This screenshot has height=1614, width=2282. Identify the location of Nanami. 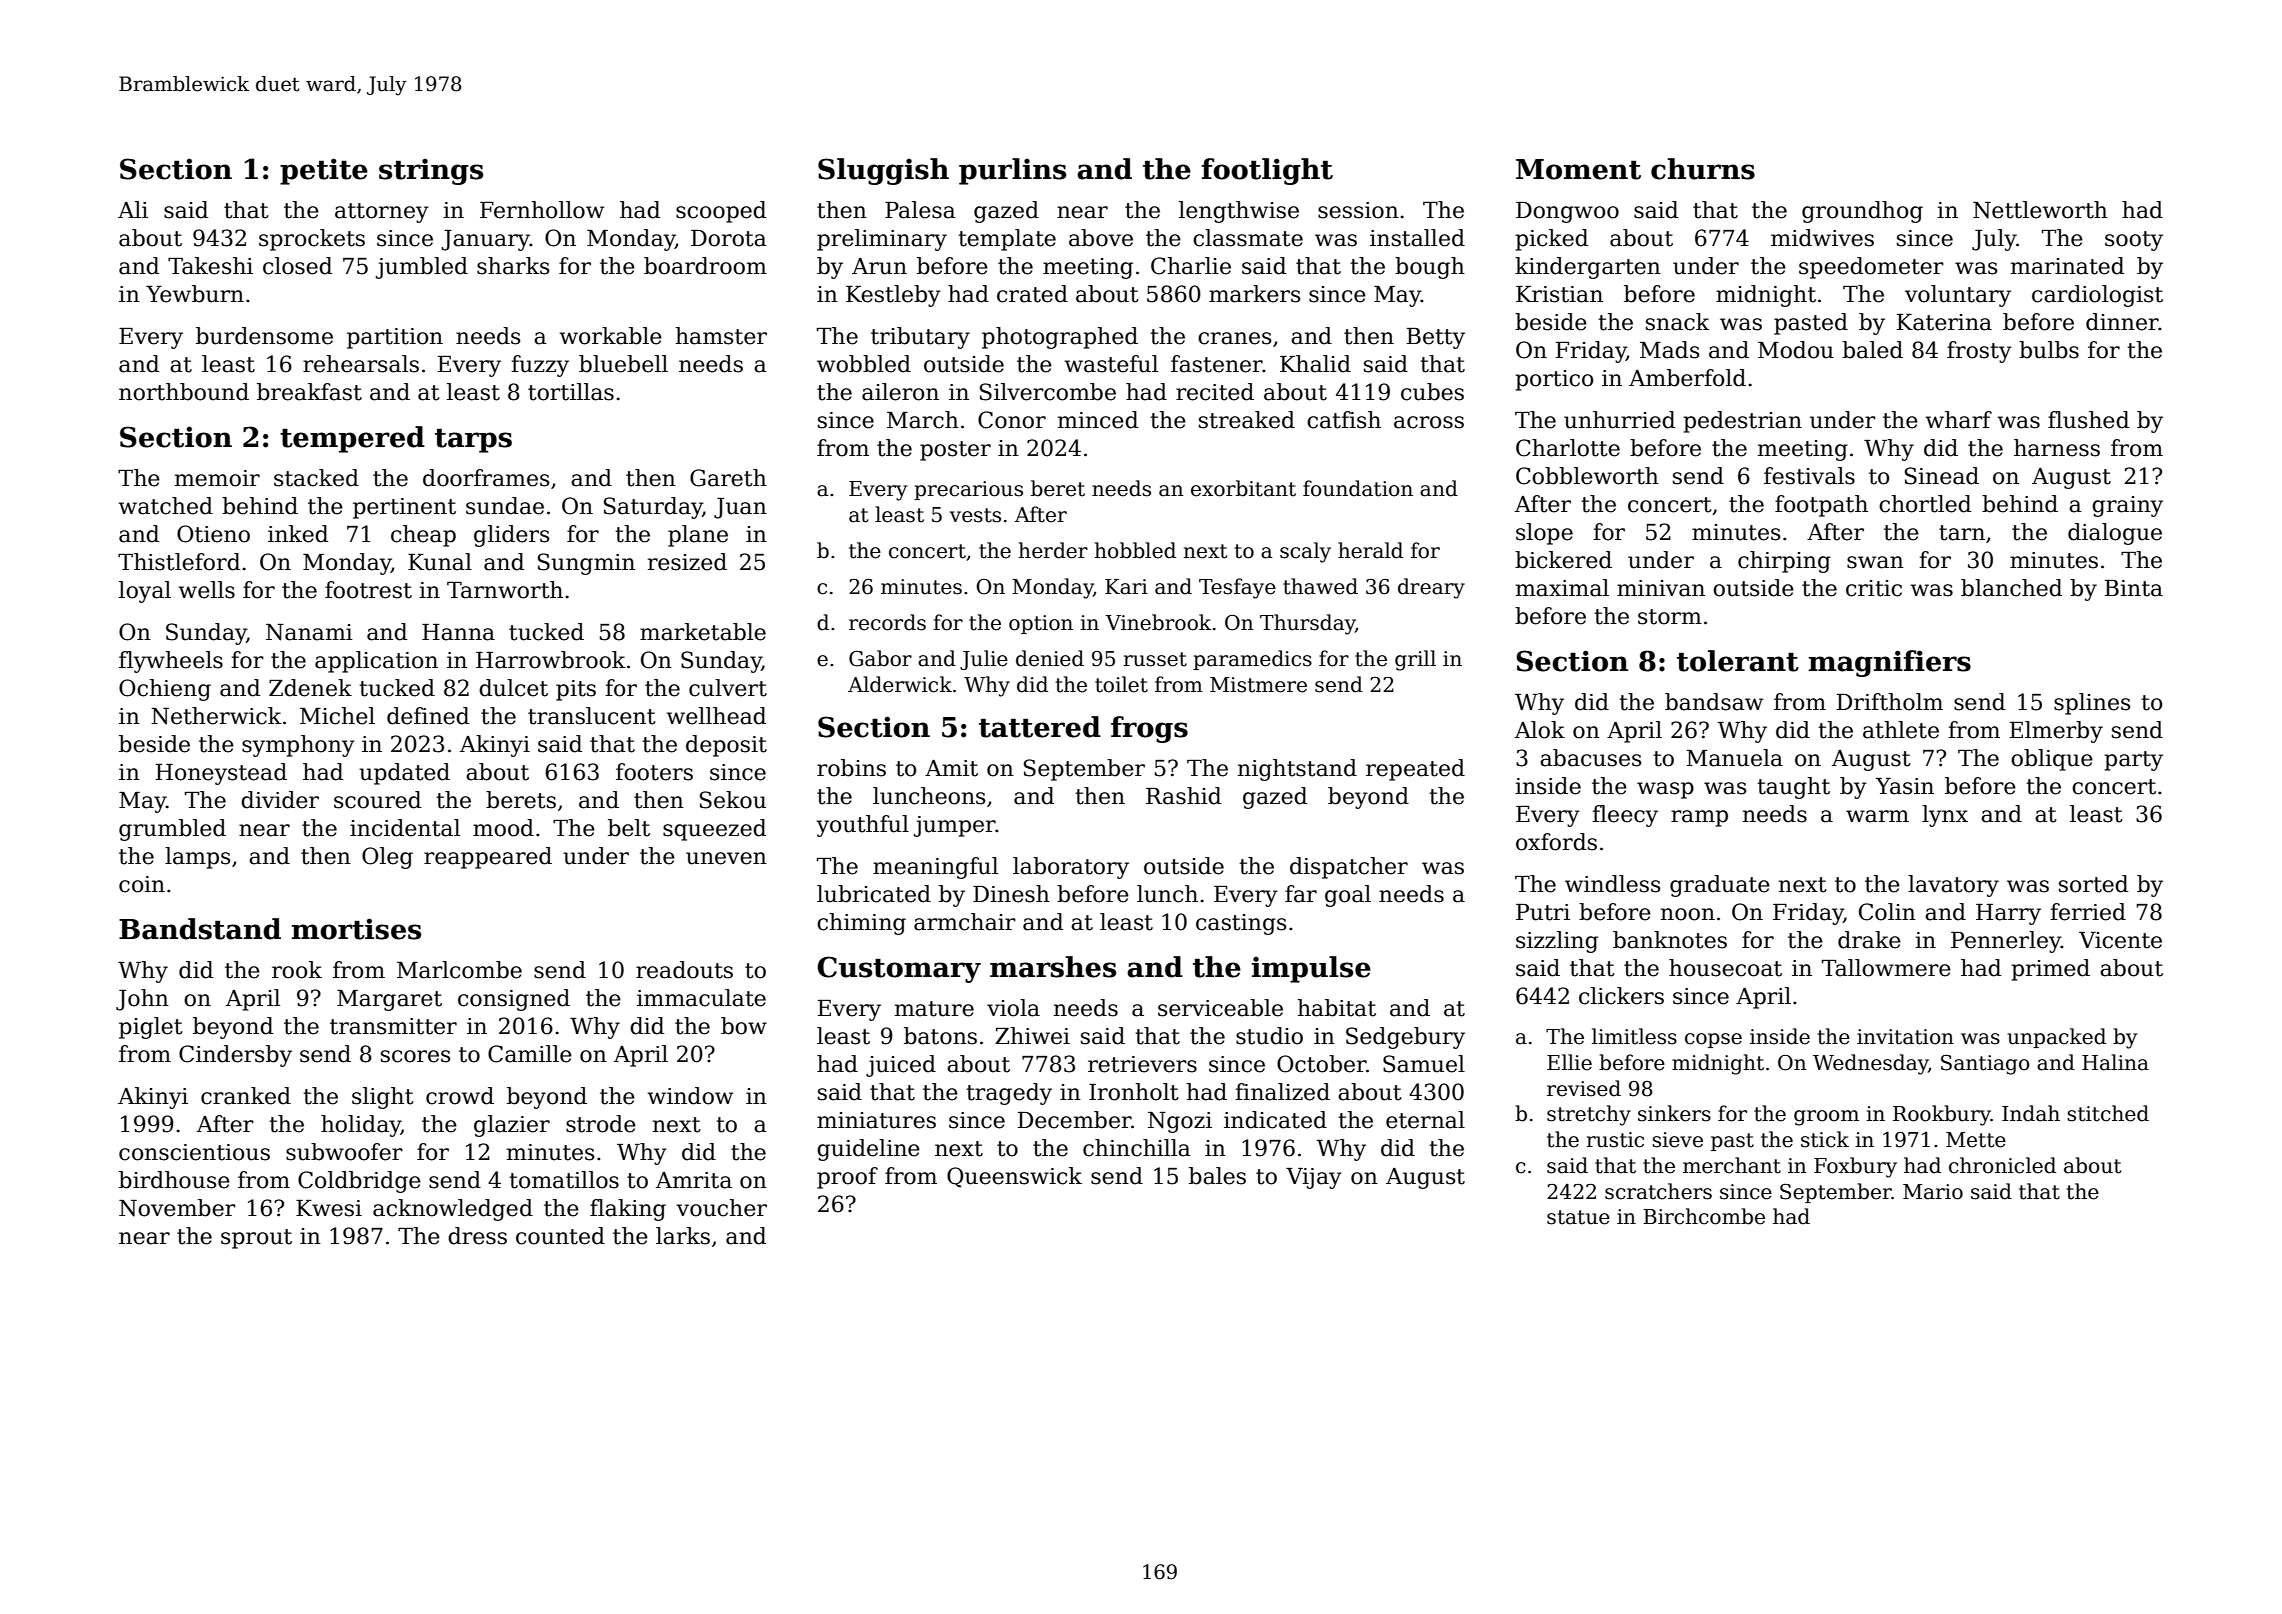
(309, 632).
